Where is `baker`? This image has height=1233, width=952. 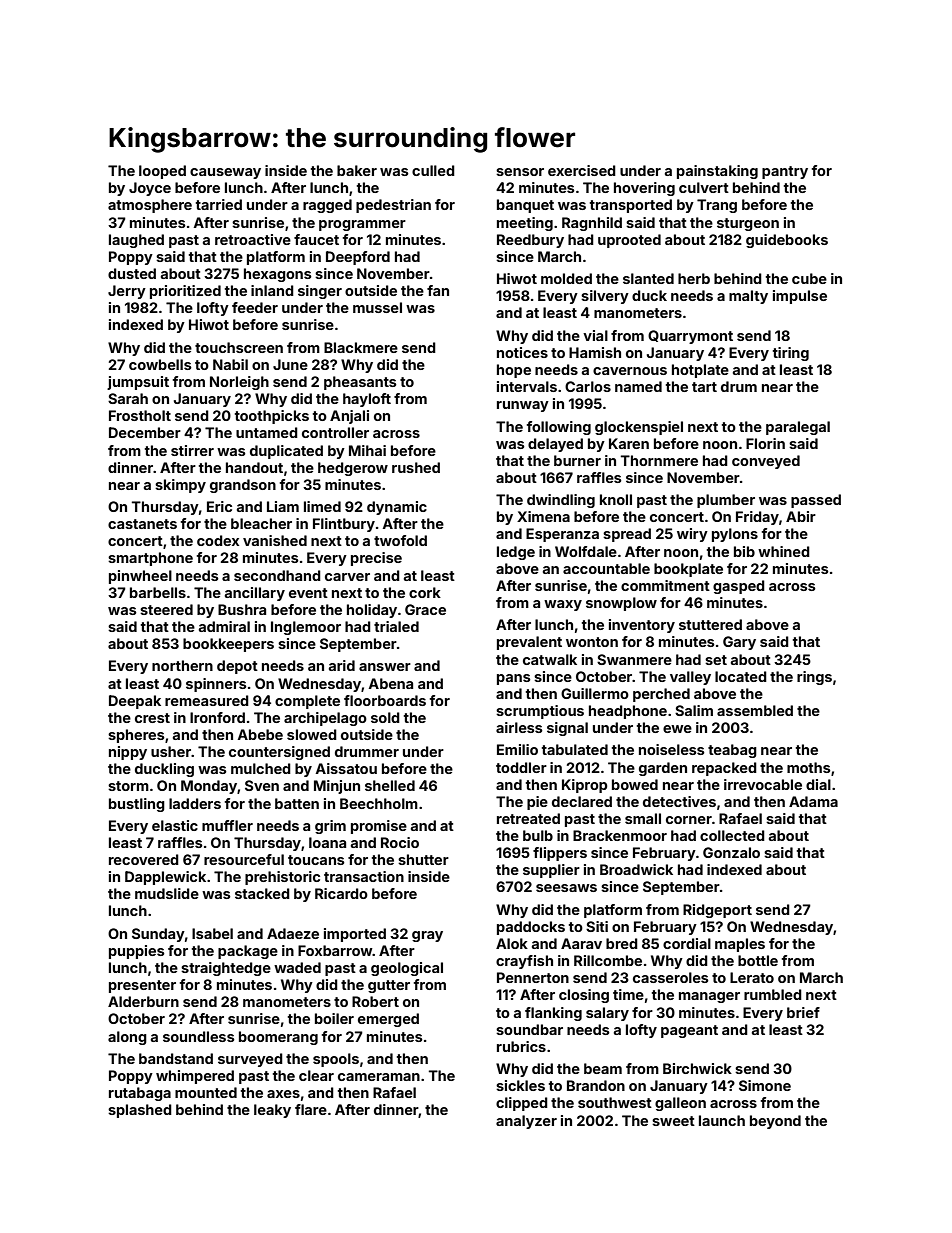 baker is located at coordinates (357, 170).
